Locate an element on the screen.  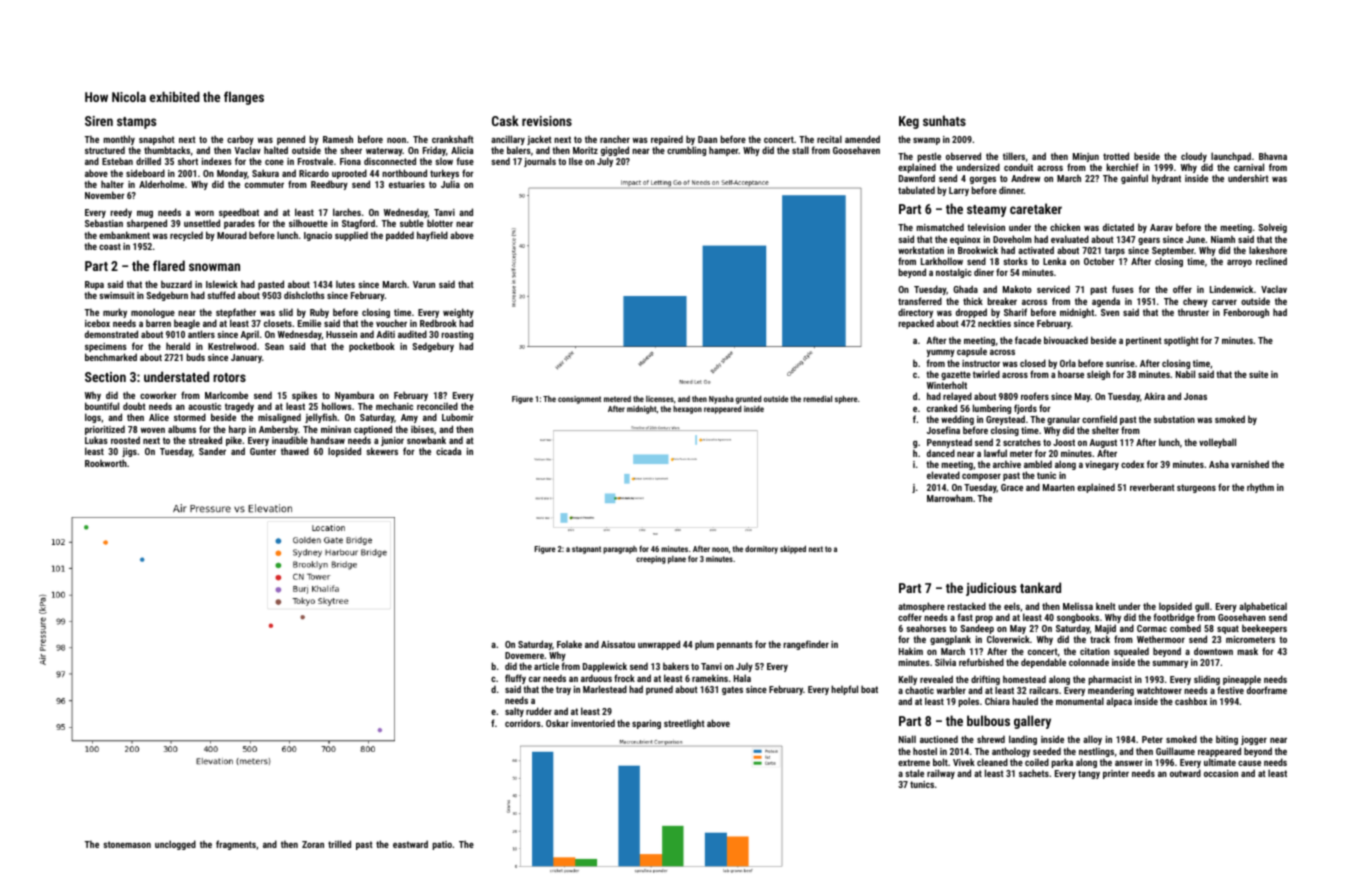
Sedgebury is located at coordinates (433, 347).
